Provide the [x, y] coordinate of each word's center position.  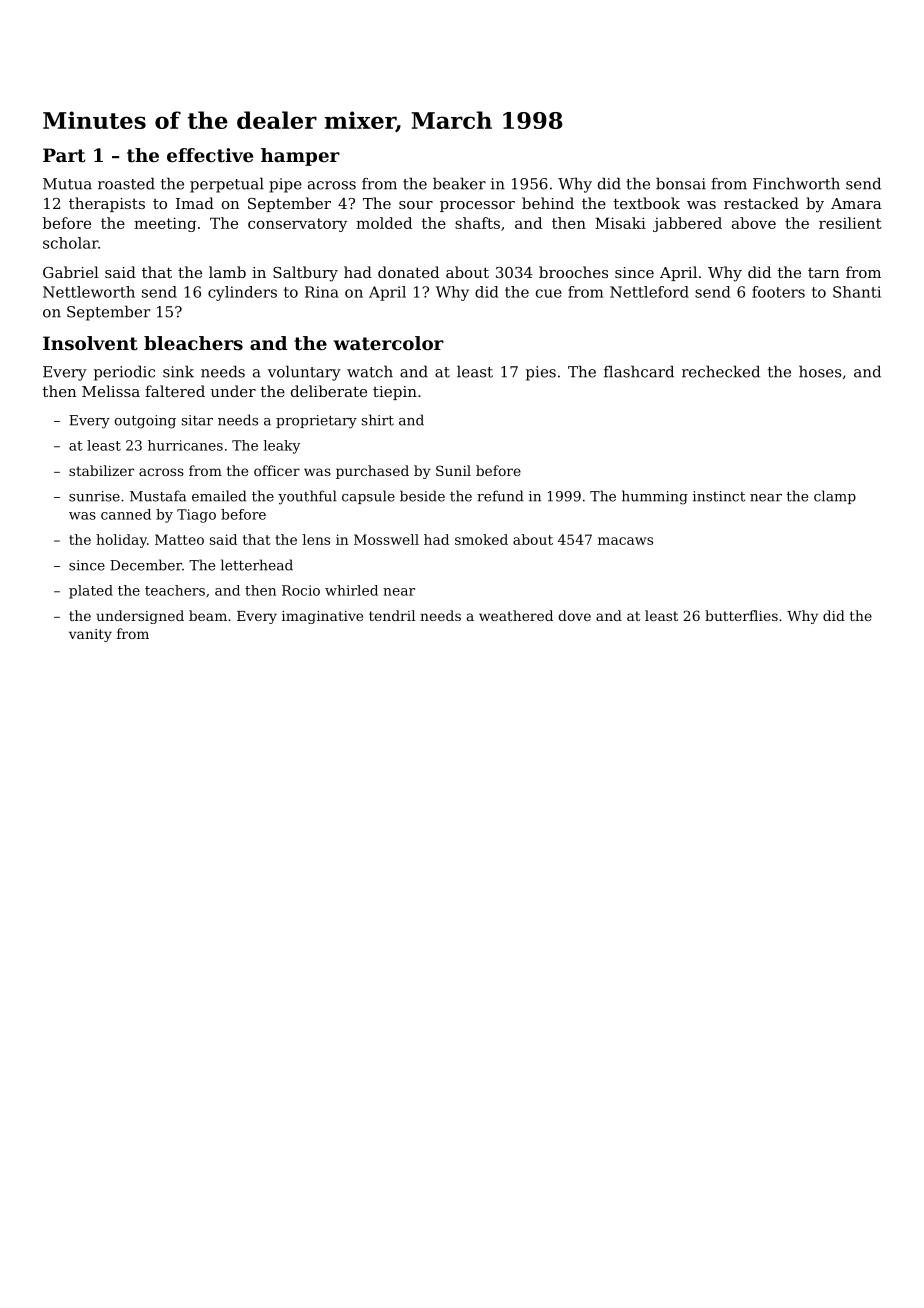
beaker [459, 183]
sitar [197, 420]
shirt [378, 420]
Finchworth [796, 183]
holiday [121, 541]
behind [548, 203]
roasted [126, 183]
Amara [856, 203]
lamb [227, 272]
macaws [625, 541]
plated [91, 592]
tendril [392, 615]
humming [655, 497]
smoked [481, 539]
